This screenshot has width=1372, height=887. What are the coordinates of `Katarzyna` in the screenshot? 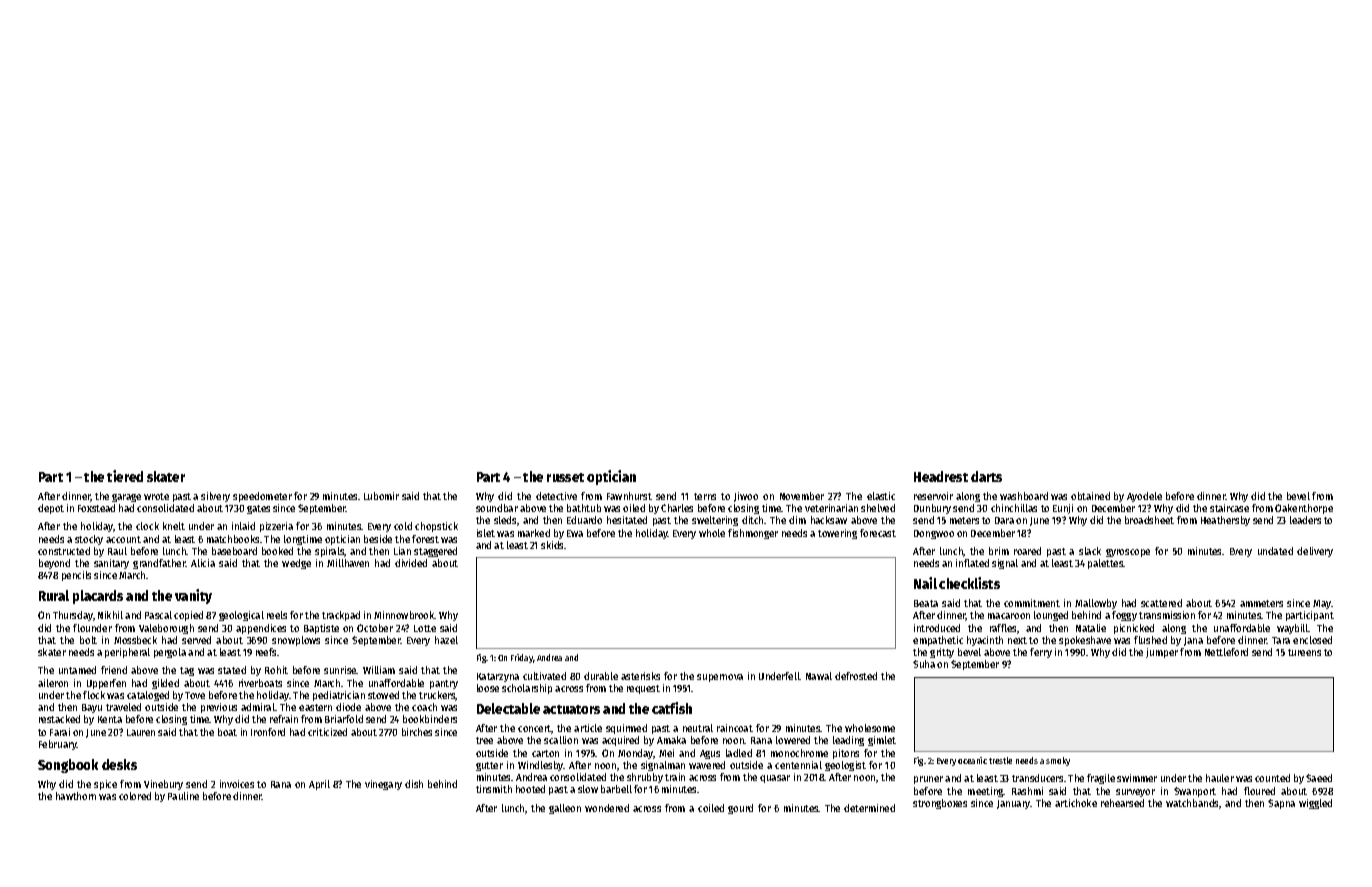 It's located at (498, 677).
